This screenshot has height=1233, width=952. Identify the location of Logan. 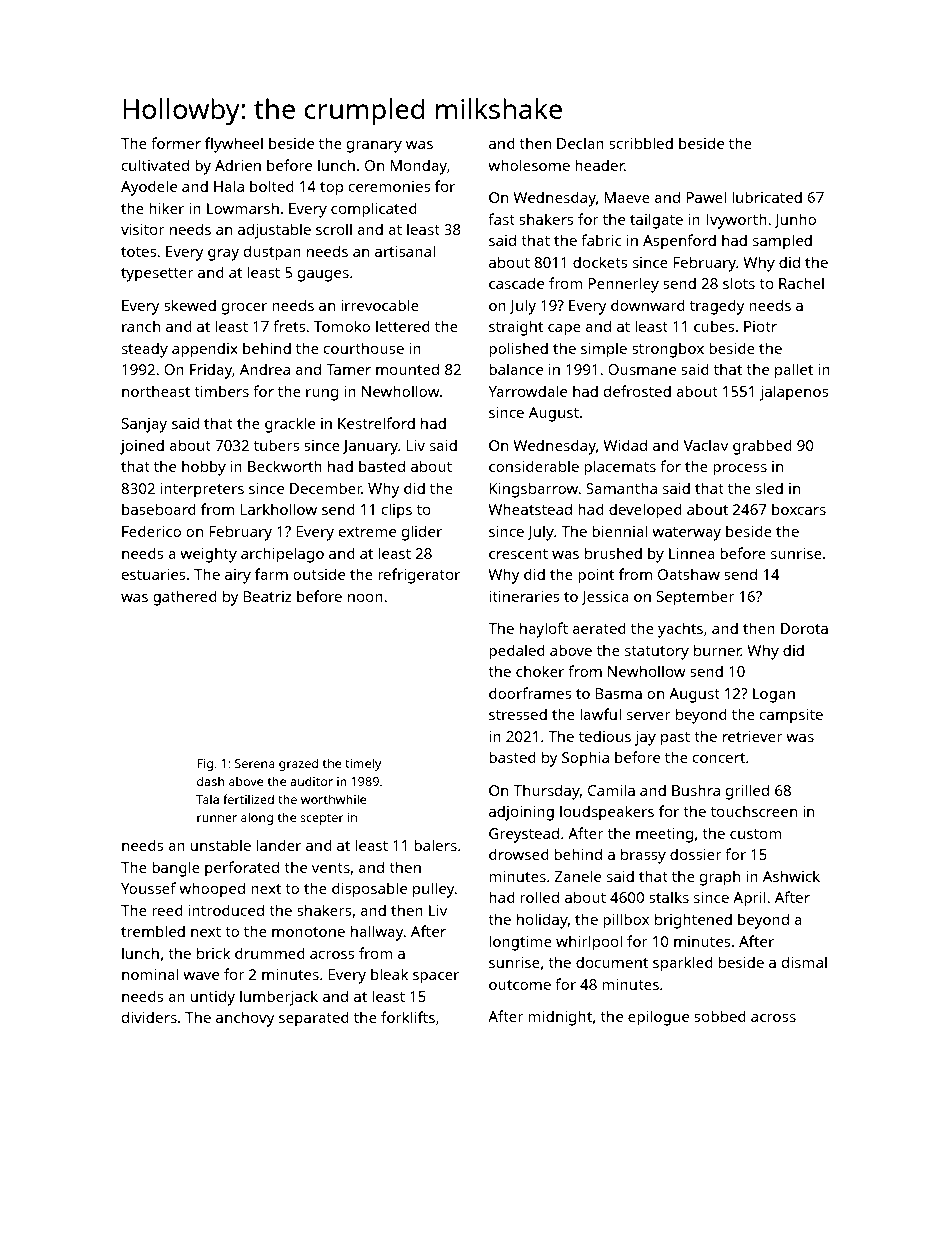
(774, 695).
